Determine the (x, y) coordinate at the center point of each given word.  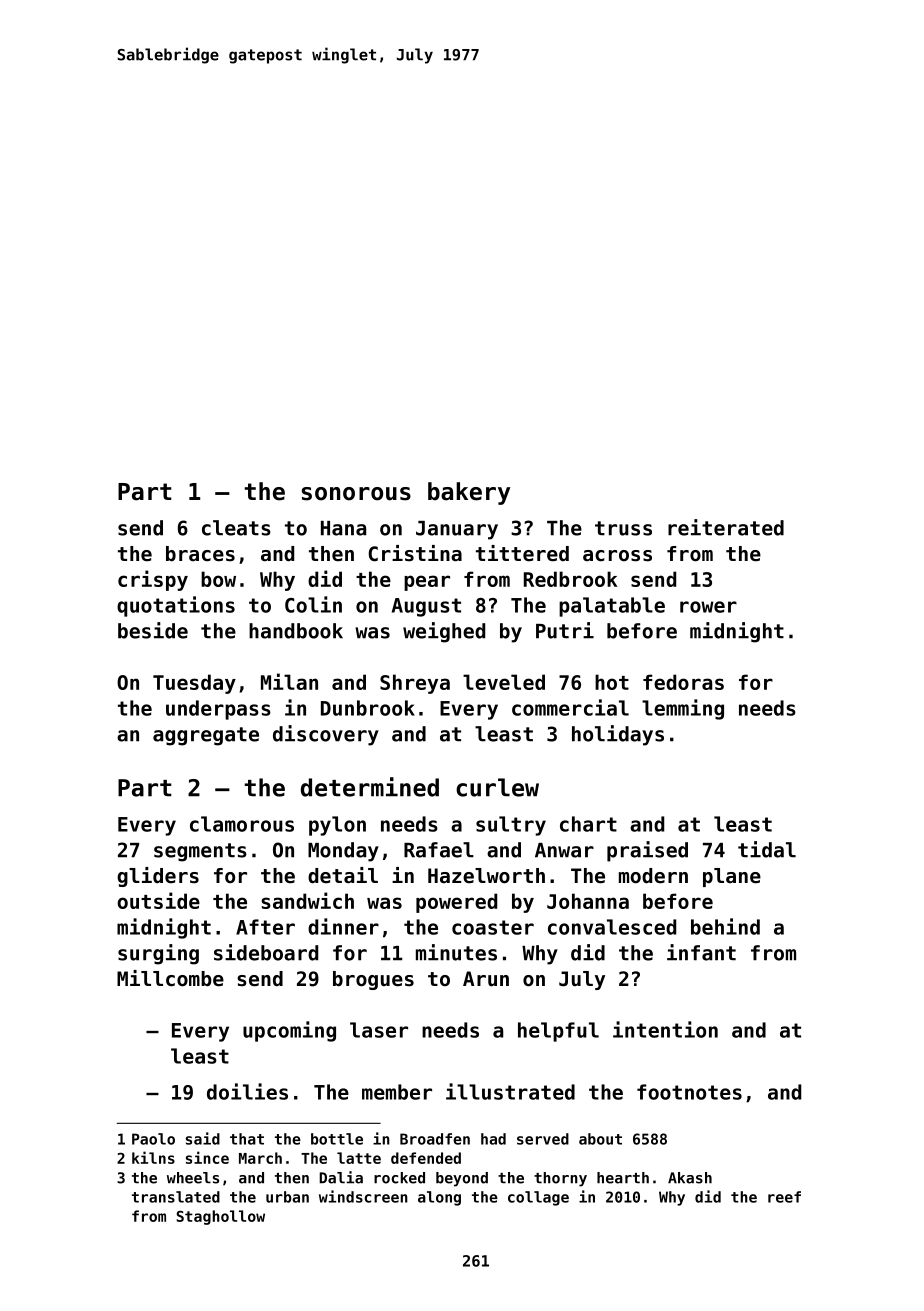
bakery (469, 493)
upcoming (289, 1031)
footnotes (689, 1092)
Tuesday (194, 684)
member (397, 1092)
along (439, 1198)
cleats (236, 528)
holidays (618, 735)
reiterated (726, 527)
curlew (497, 787)
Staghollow (220, 1217)
